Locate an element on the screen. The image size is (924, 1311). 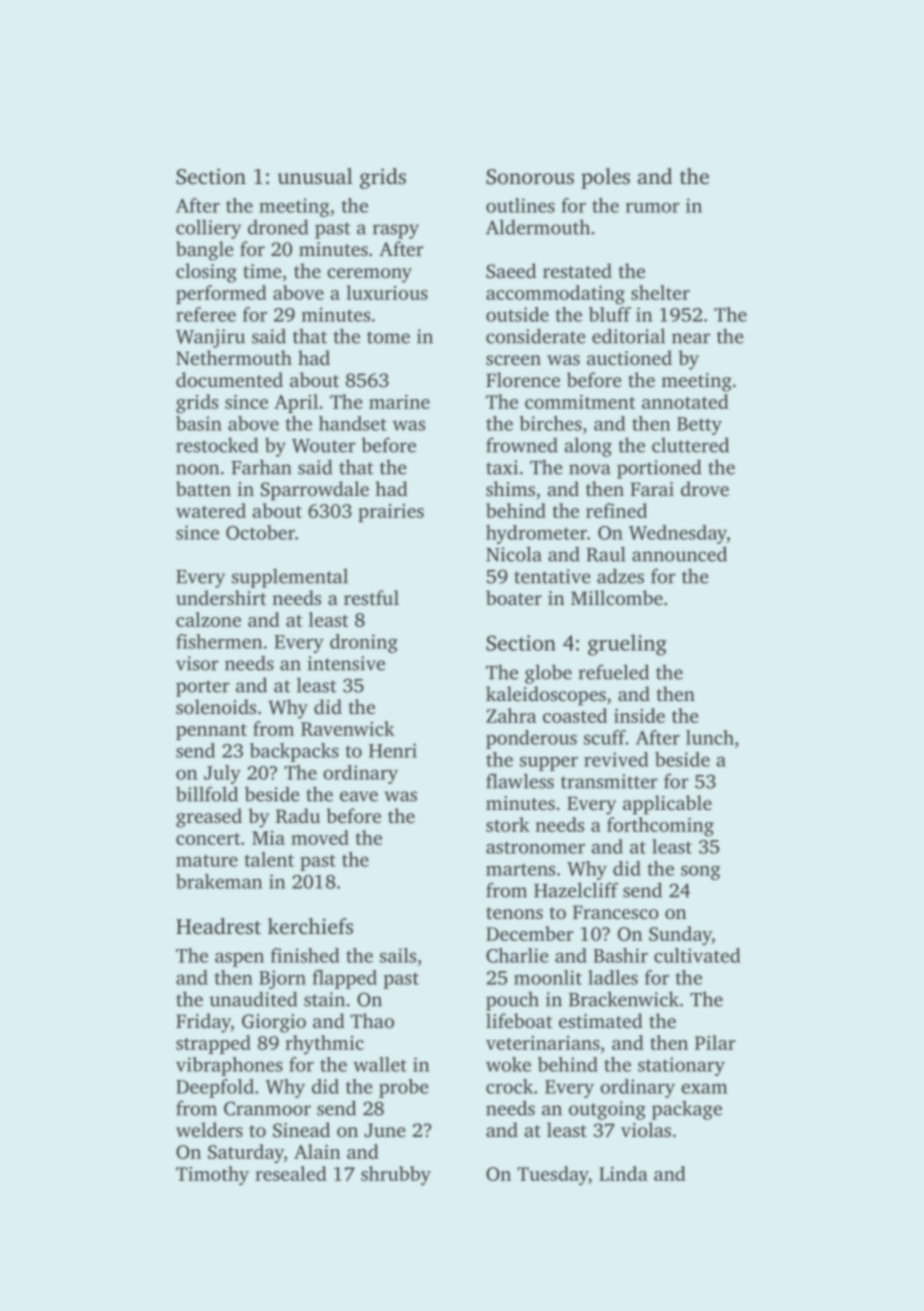
marine is located at coordinates (399, 402).
